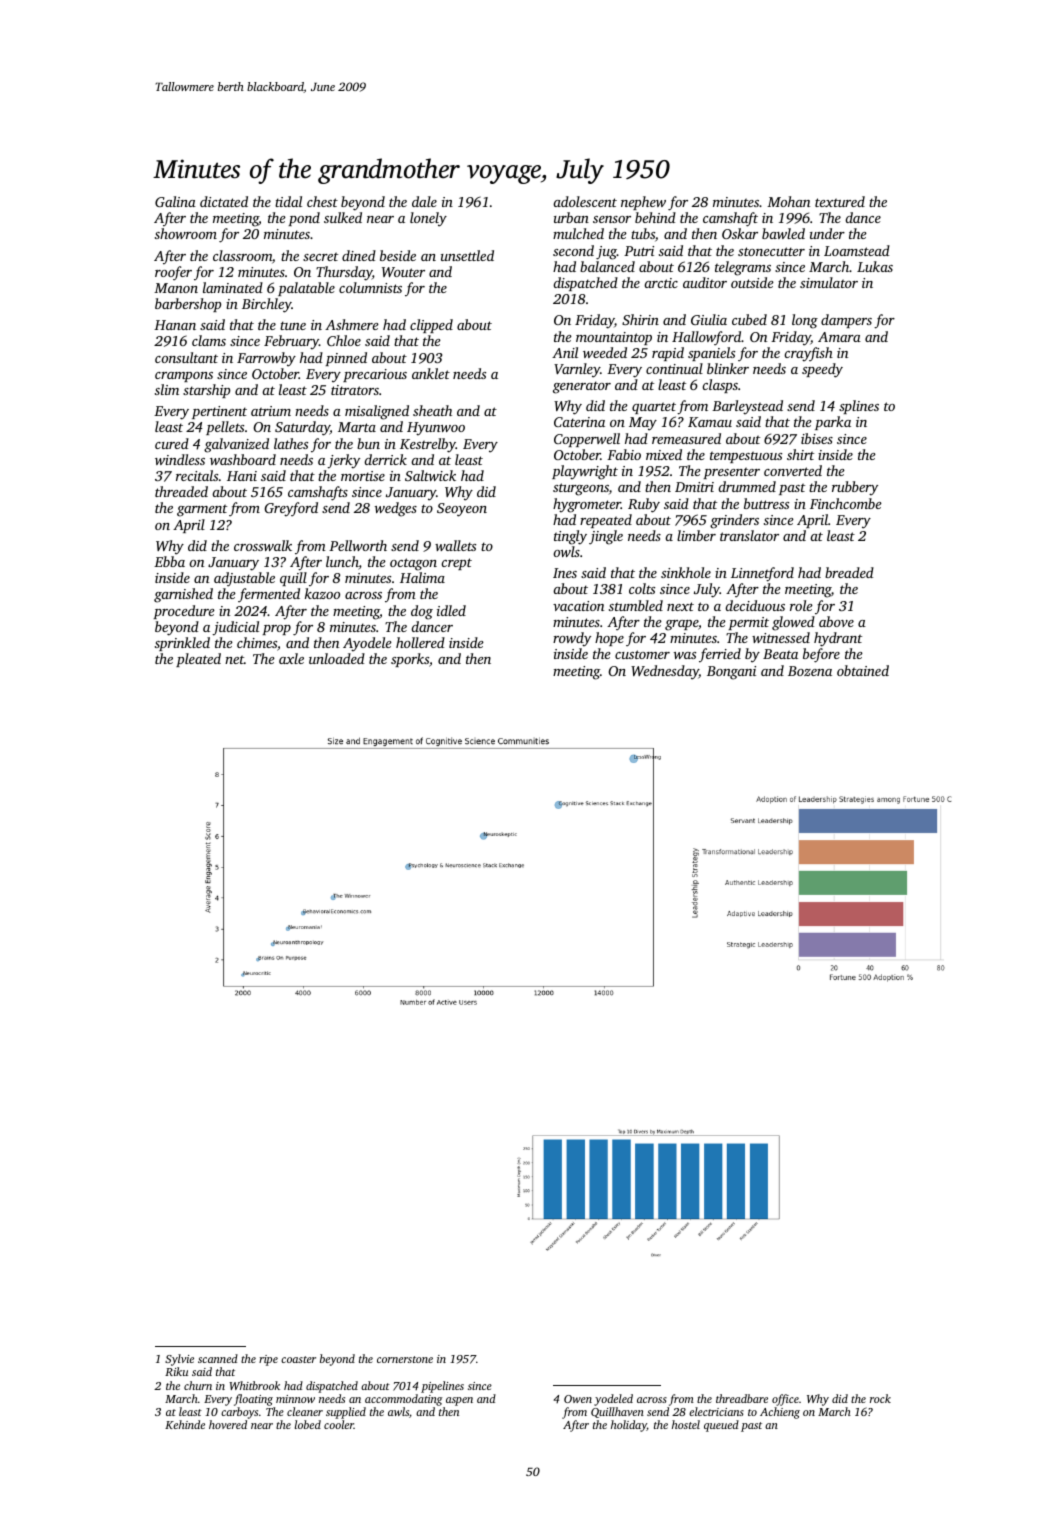 The height and width of the document is (1523, 1052). What do you see at coordinates (198, 660) in the document?
I see `pleated` at bounding box center [198, 660].
